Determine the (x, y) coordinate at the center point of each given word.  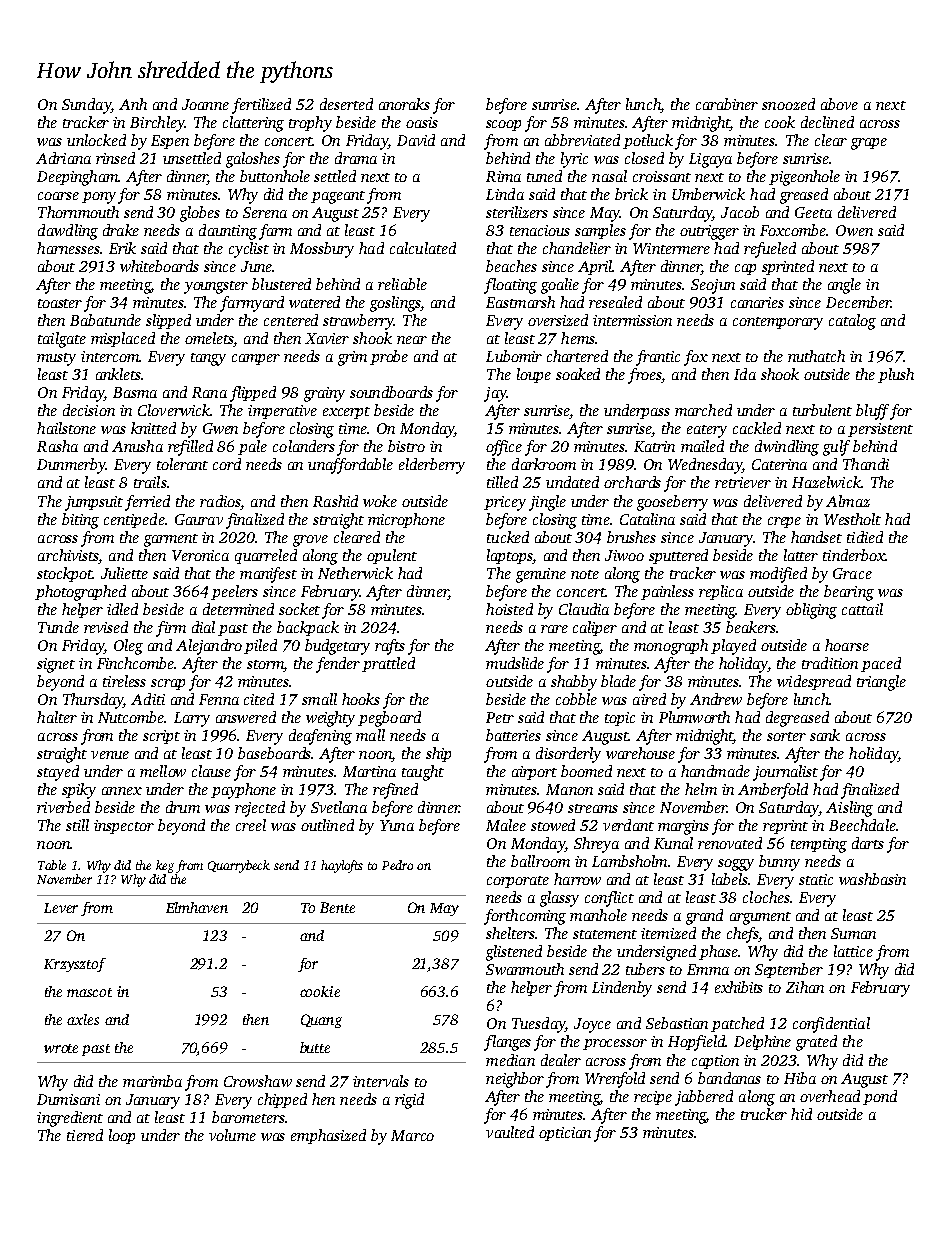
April (595, 267)
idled (122, 609)
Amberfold (773, 791)
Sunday (86, 106)
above (839, 104)
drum (183, 807)
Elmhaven (197, 907)
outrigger (709, 232)
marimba (152, 1081)
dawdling (68, 232)
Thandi (866, 464)
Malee (506, 825)
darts (868, 843)
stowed (553, 825)
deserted (346, 104)
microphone (406, 520)
